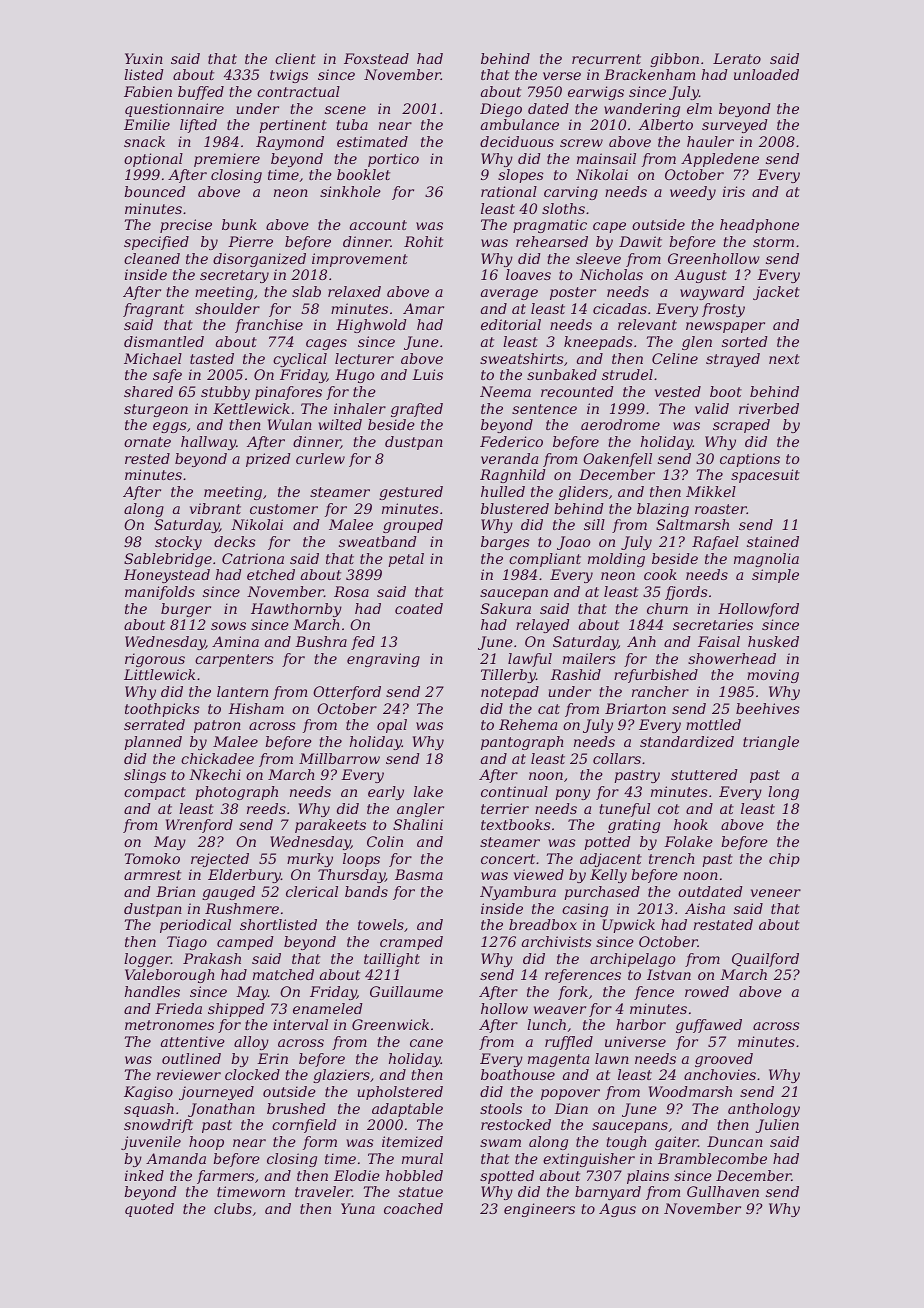 The width and height of the screenshot is (924, 1308). I want to click on mottled, so click(713, 724).
